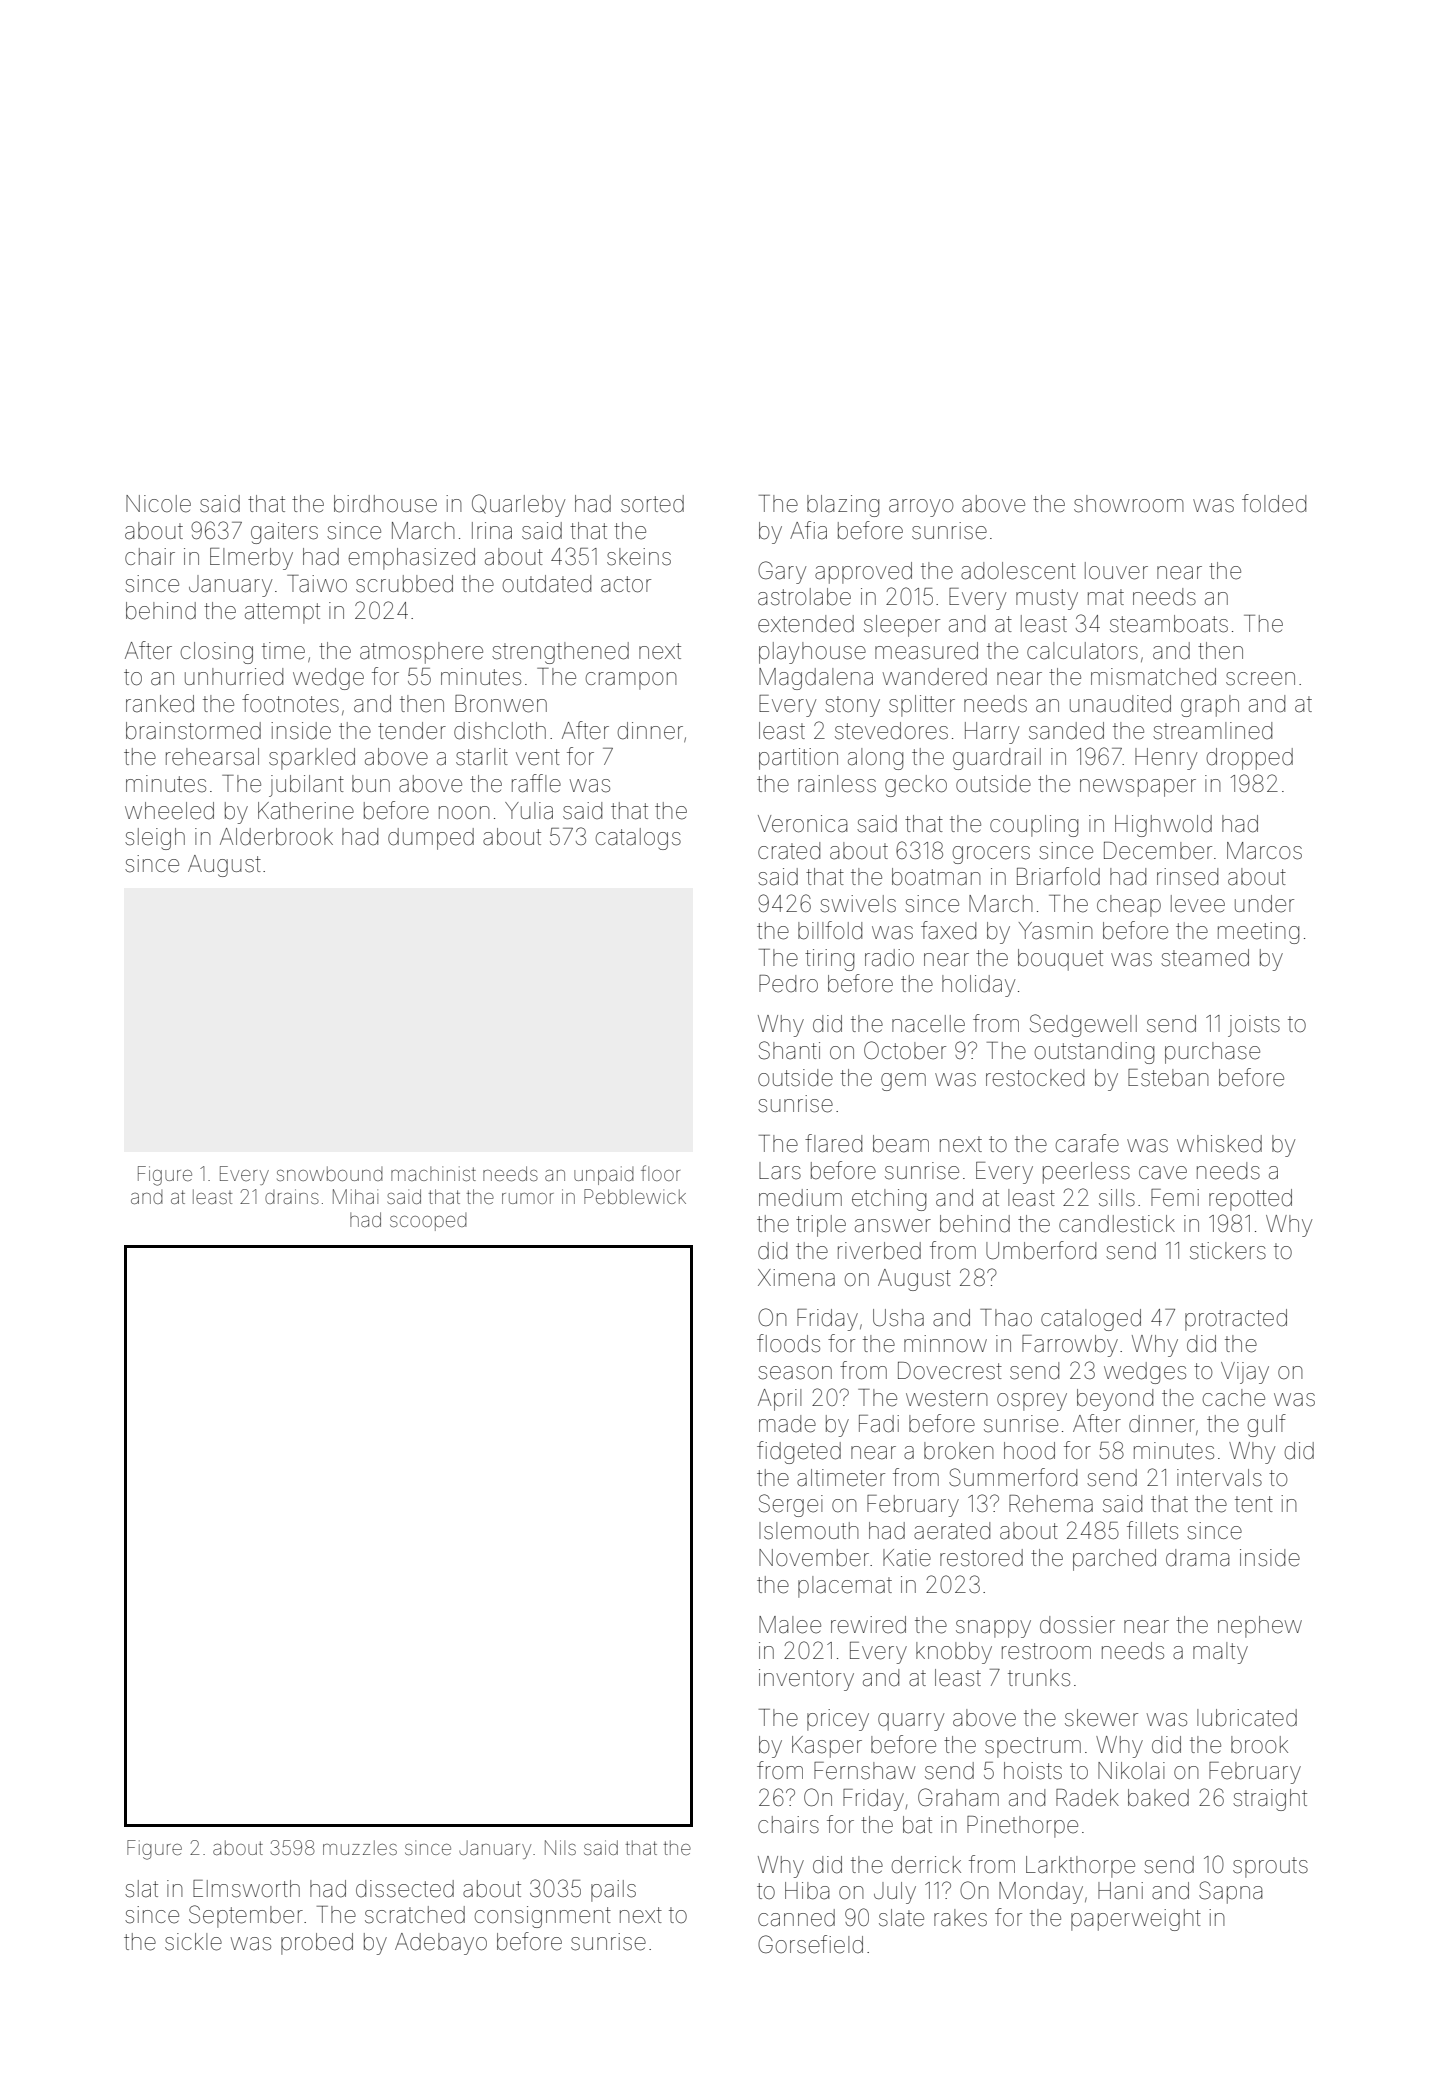  What do you see at coordinates (796, 1278) in the page?
I see `Ximena` at bounding box center [796, 1278].
